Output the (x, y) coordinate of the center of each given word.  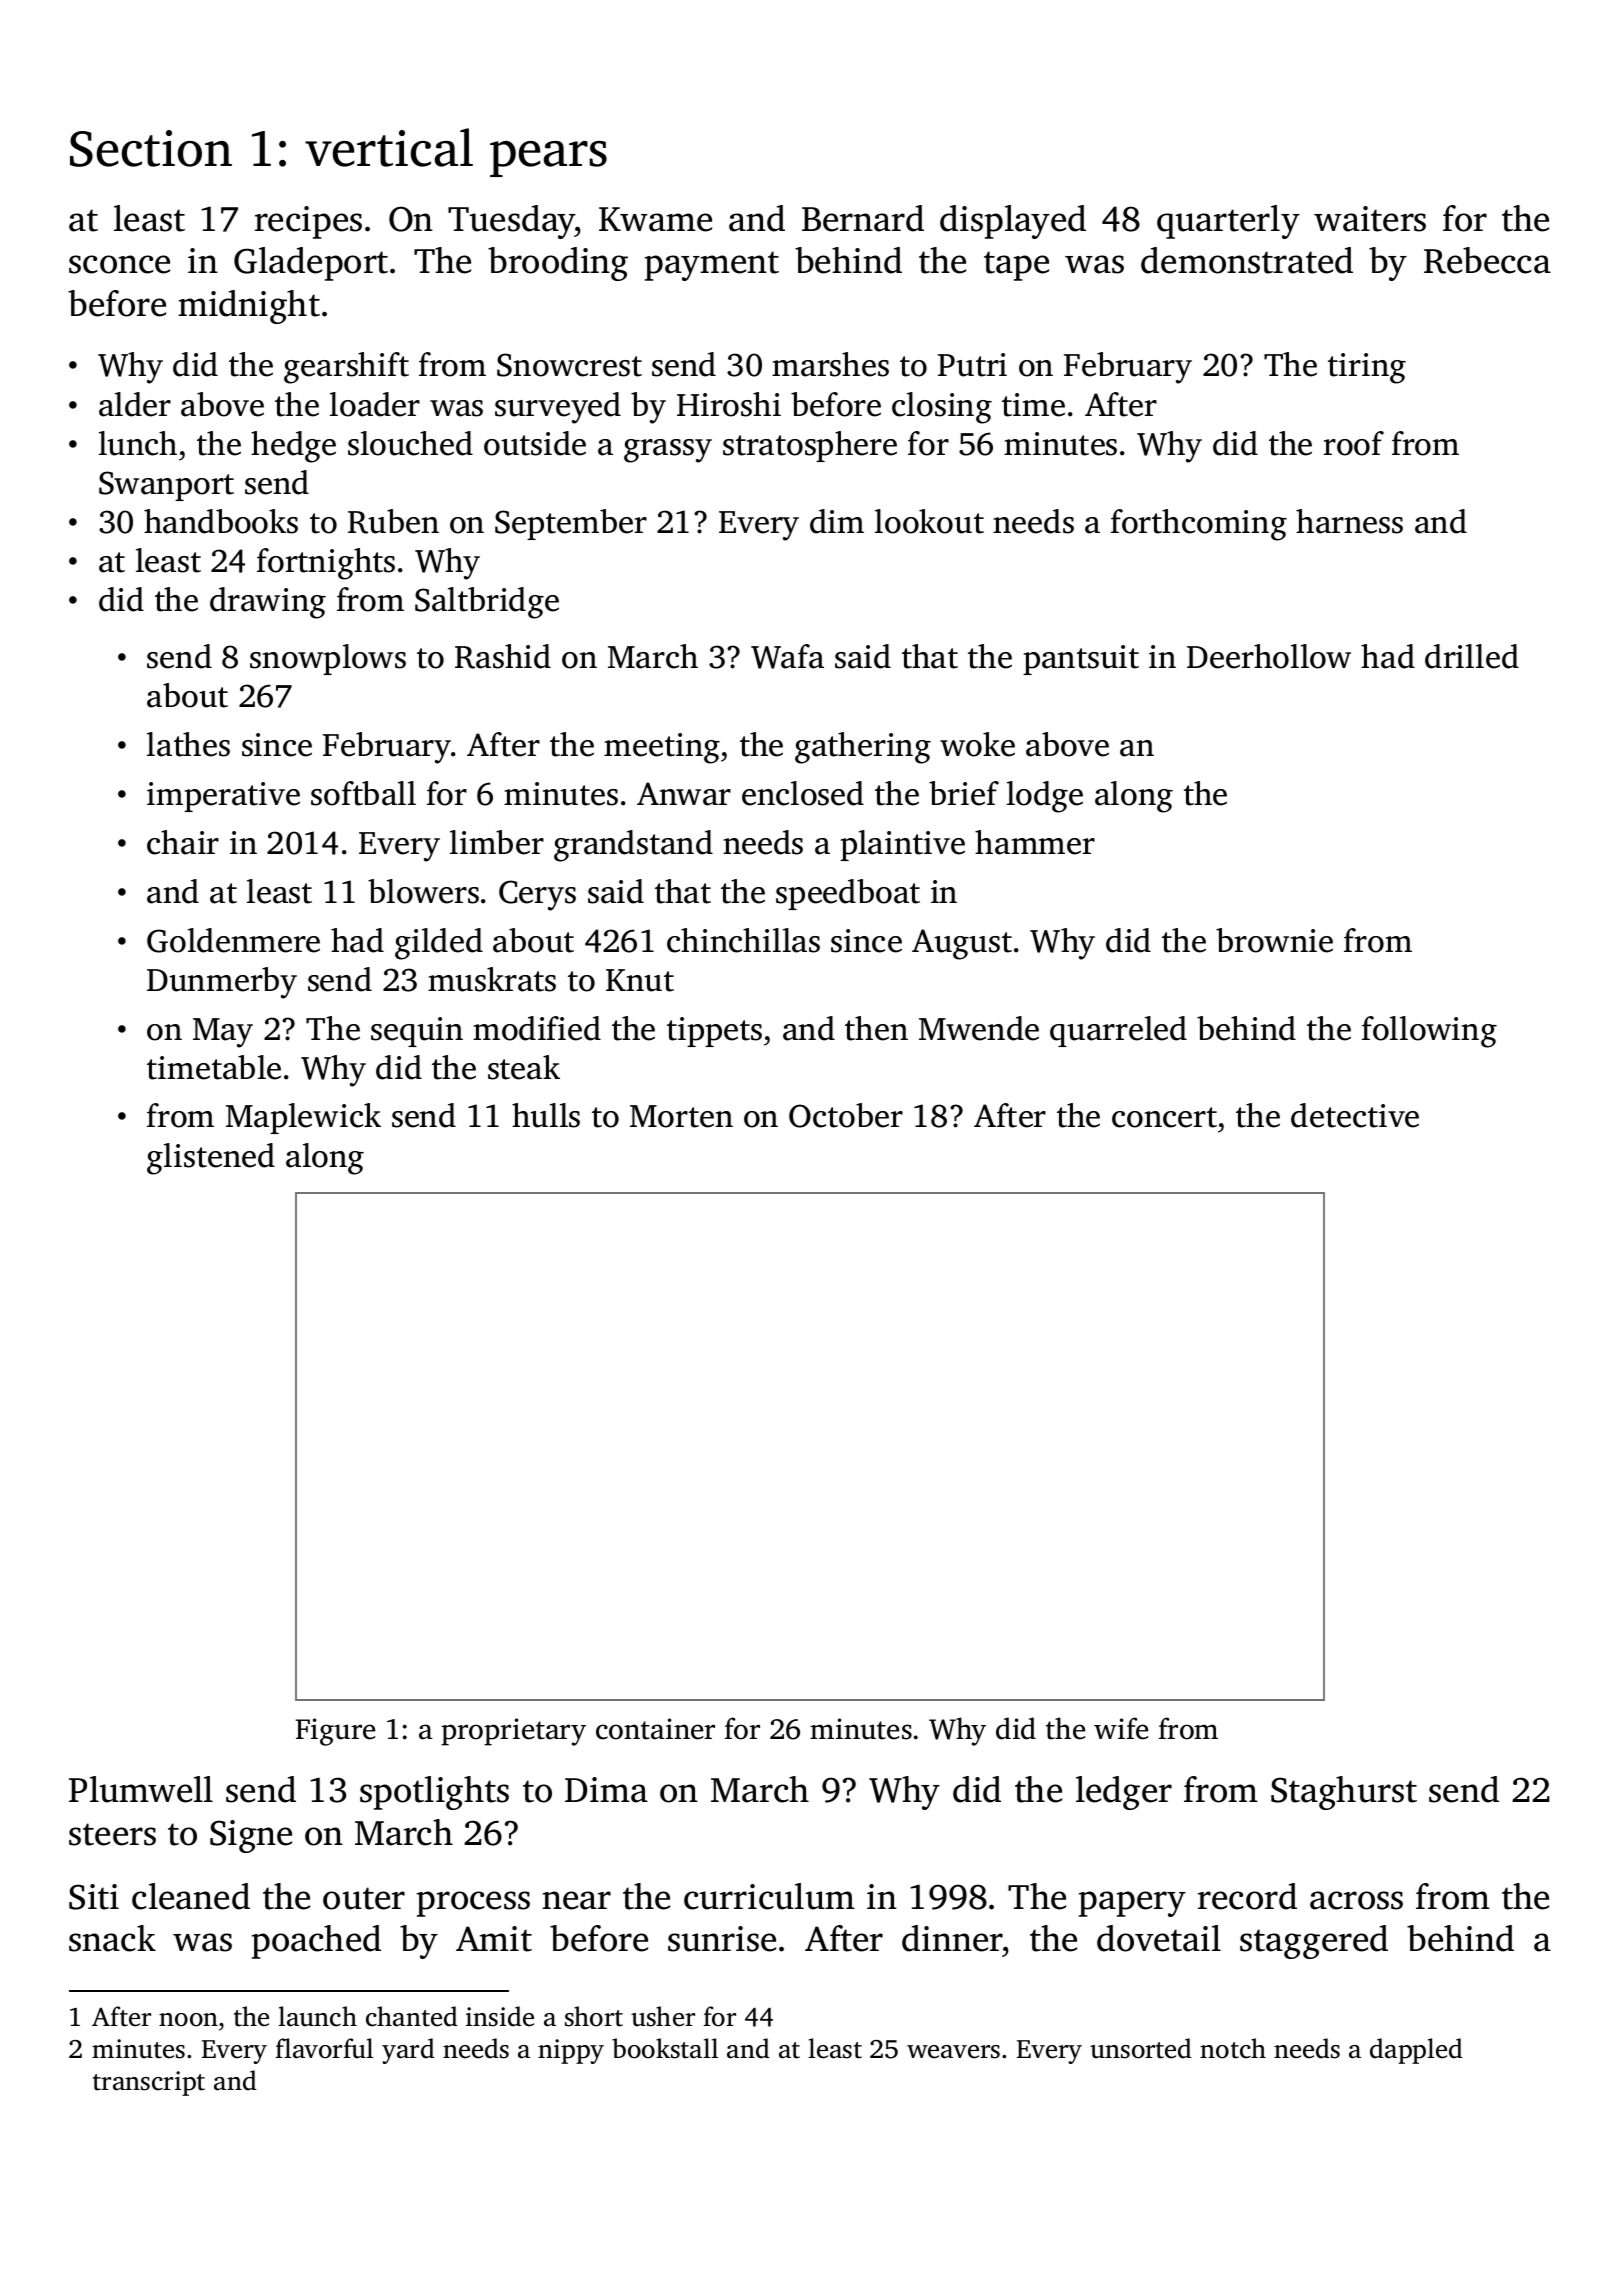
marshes (830, 364)
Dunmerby (222, 983)
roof (1354, 443)
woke (977, 744)
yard (408, 2051)
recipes (308, 222)
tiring (1367, 368)
